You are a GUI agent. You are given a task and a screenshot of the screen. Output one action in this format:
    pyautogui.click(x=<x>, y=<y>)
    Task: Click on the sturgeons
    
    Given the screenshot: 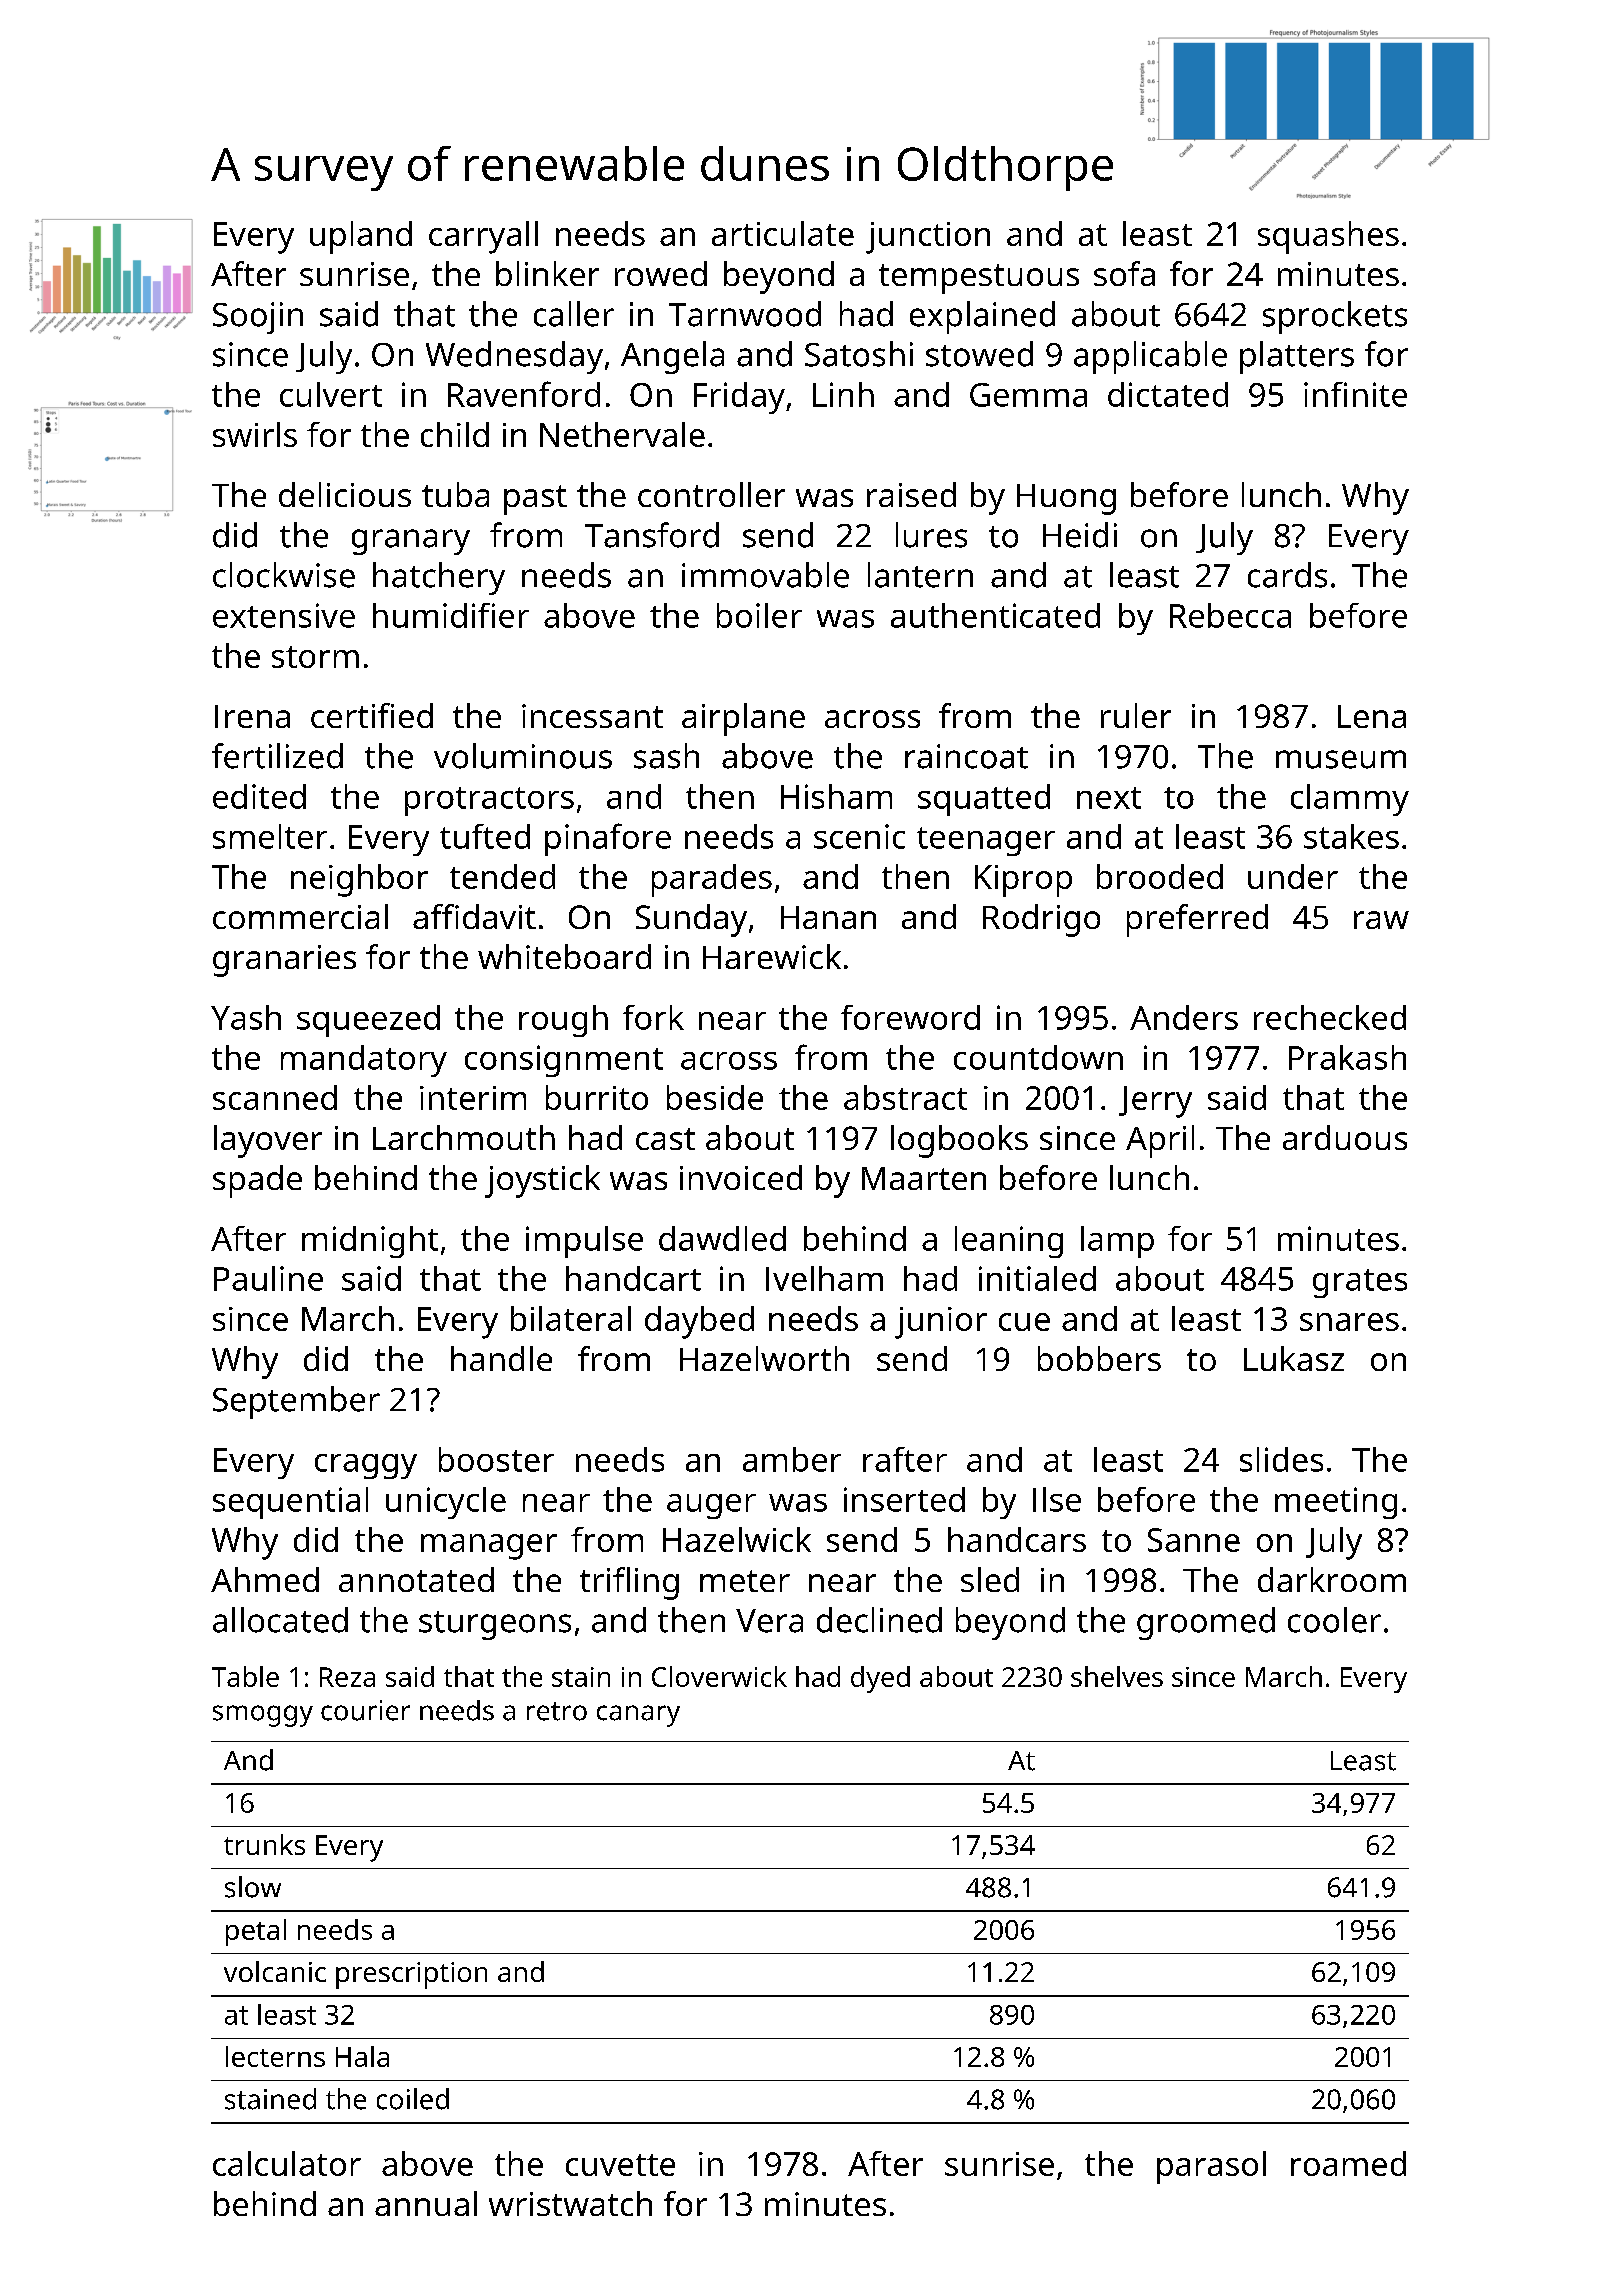 What is the action you would take?
    pyautogui.click(x=495, y=1625)
